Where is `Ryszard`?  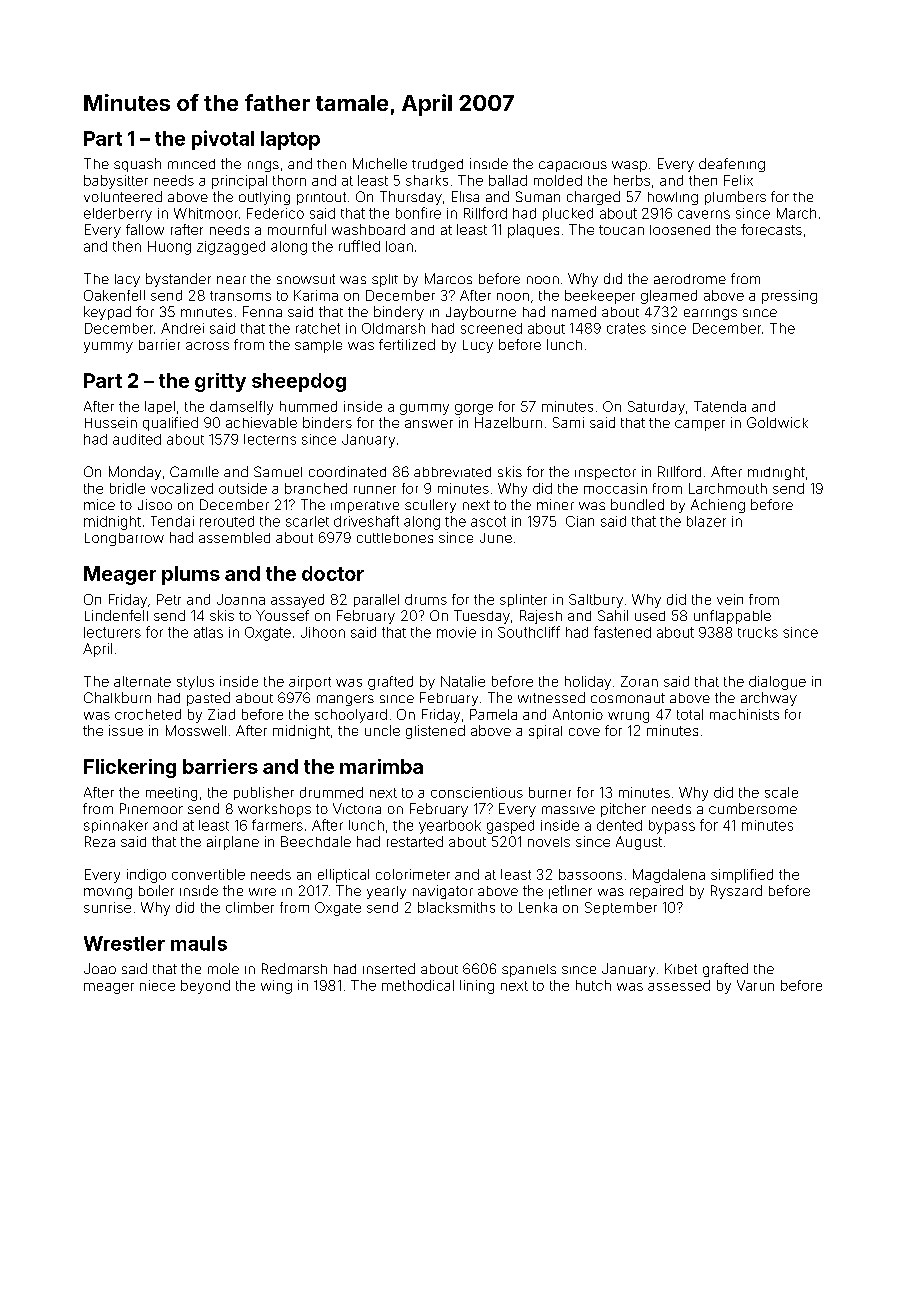
Ryszard is located at coordinates (736, 892).
